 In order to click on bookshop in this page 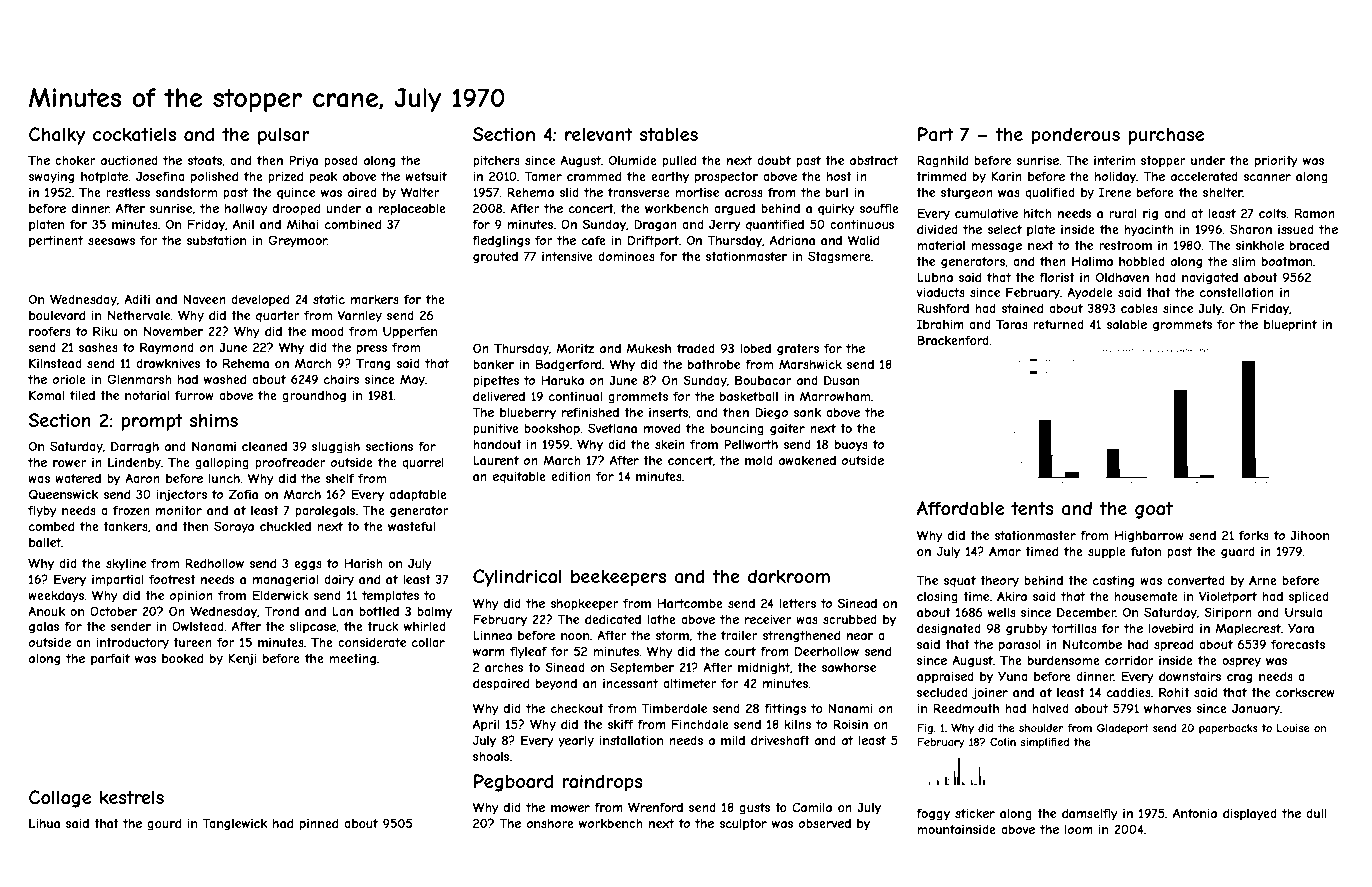, I will do `click(552, 430)`.
